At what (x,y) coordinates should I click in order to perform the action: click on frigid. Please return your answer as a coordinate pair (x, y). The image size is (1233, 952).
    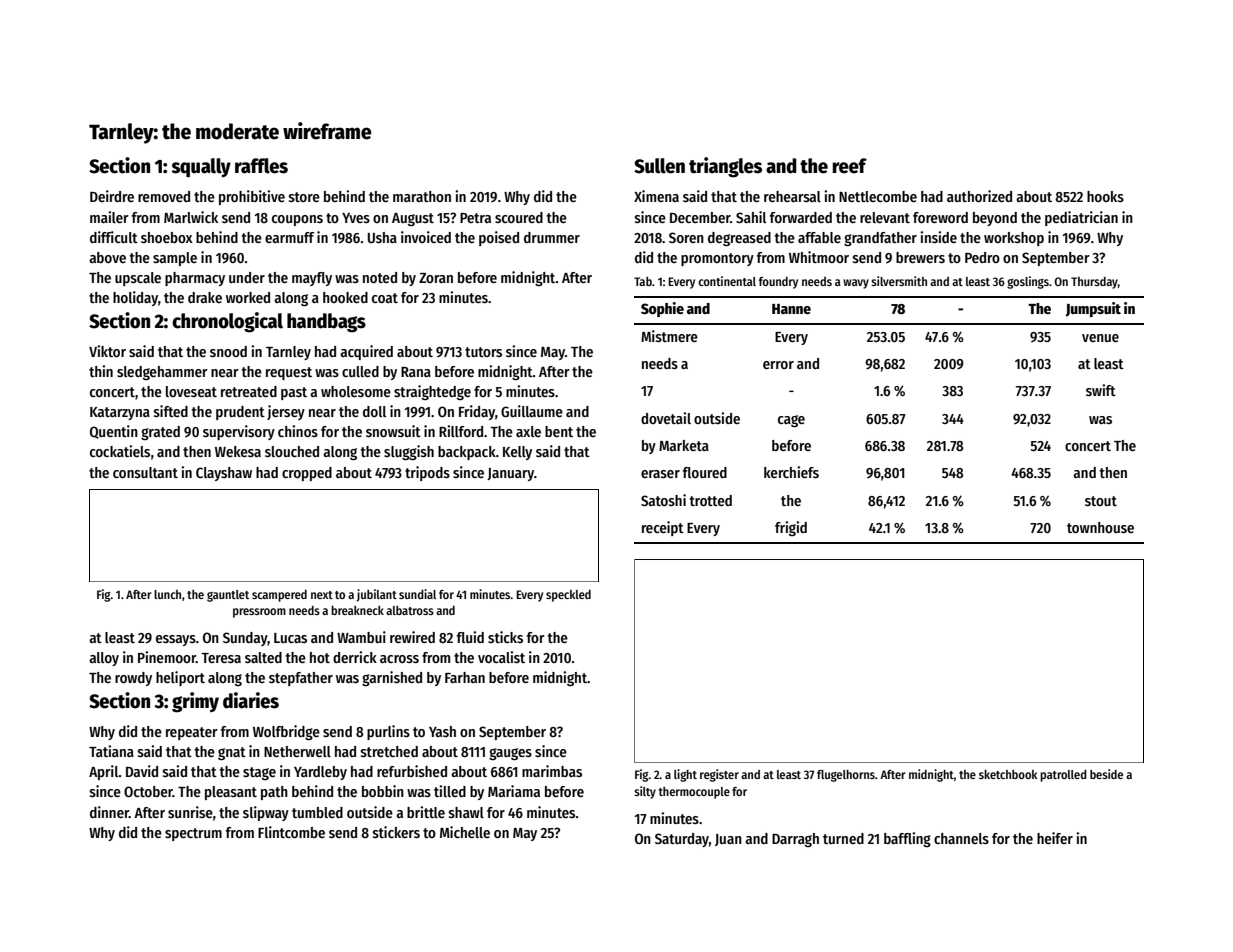
    Looking at the image, I should click on (791, 528).
